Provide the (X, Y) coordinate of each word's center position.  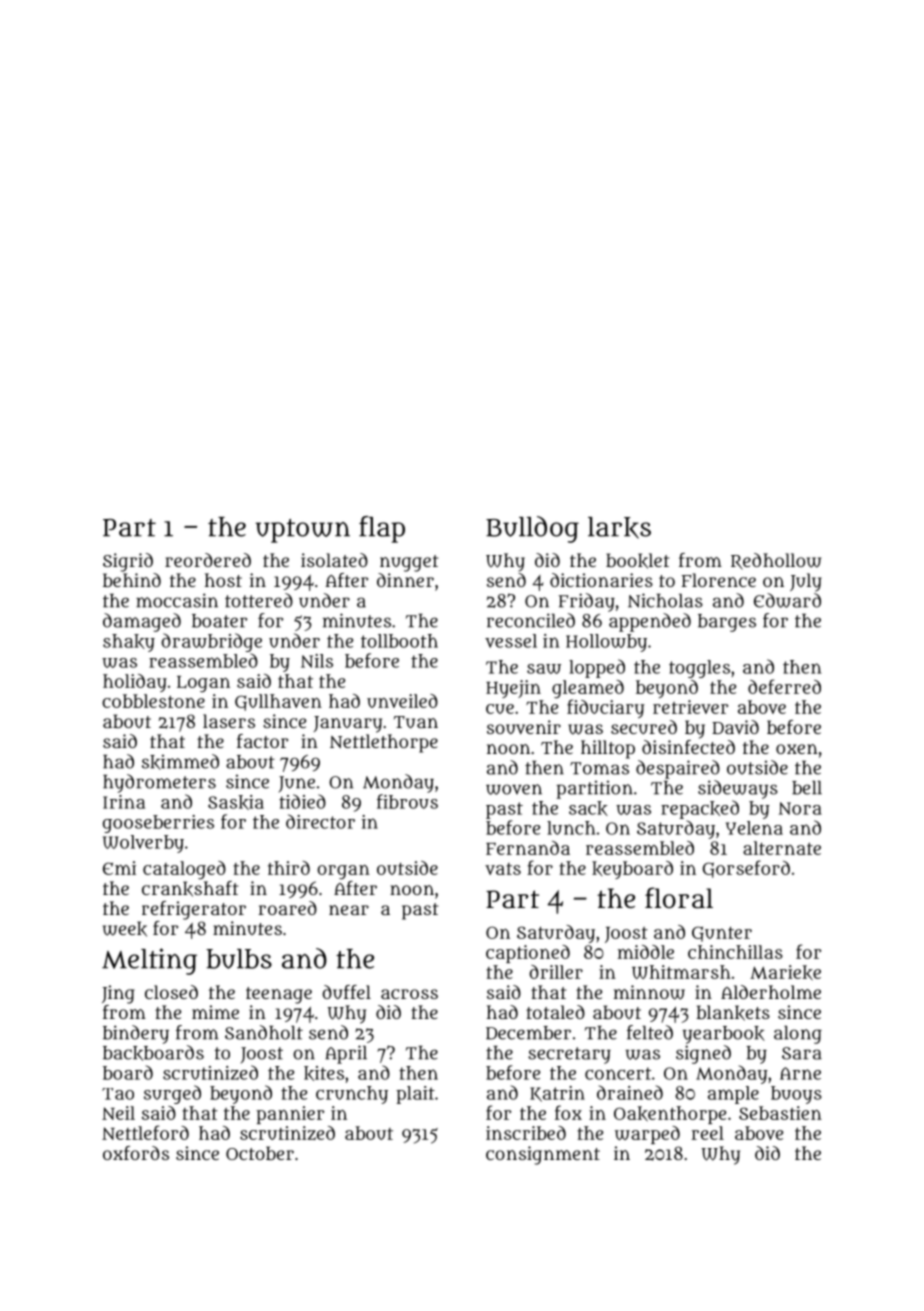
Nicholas (665, 600)
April (346, 1054)
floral (679, 898)
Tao (118, 1094)
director (320, 821)
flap (382, 529)
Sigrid (128, 562)
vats (503, 869)
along (798, 1035)
